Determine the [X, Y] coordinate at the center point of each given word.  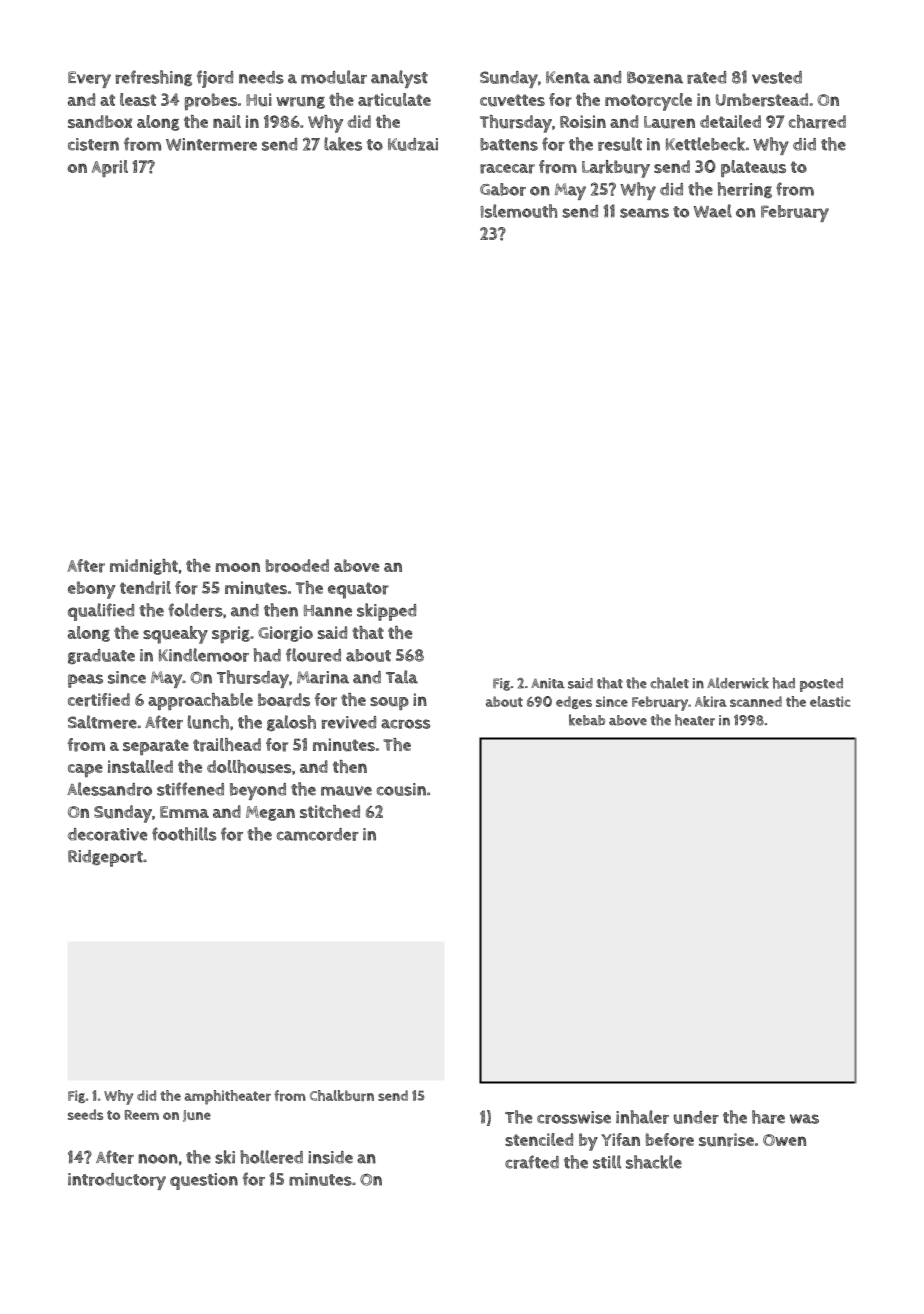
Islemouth [519, 211]
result [620, 144]
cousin [401, 789]
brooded [297, 566]
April [110, 169]
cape [85, 770]
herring [745, 190]
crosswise [574, 1117]
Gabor [503, 189]
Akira [711, 701]
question [204, 1181]
